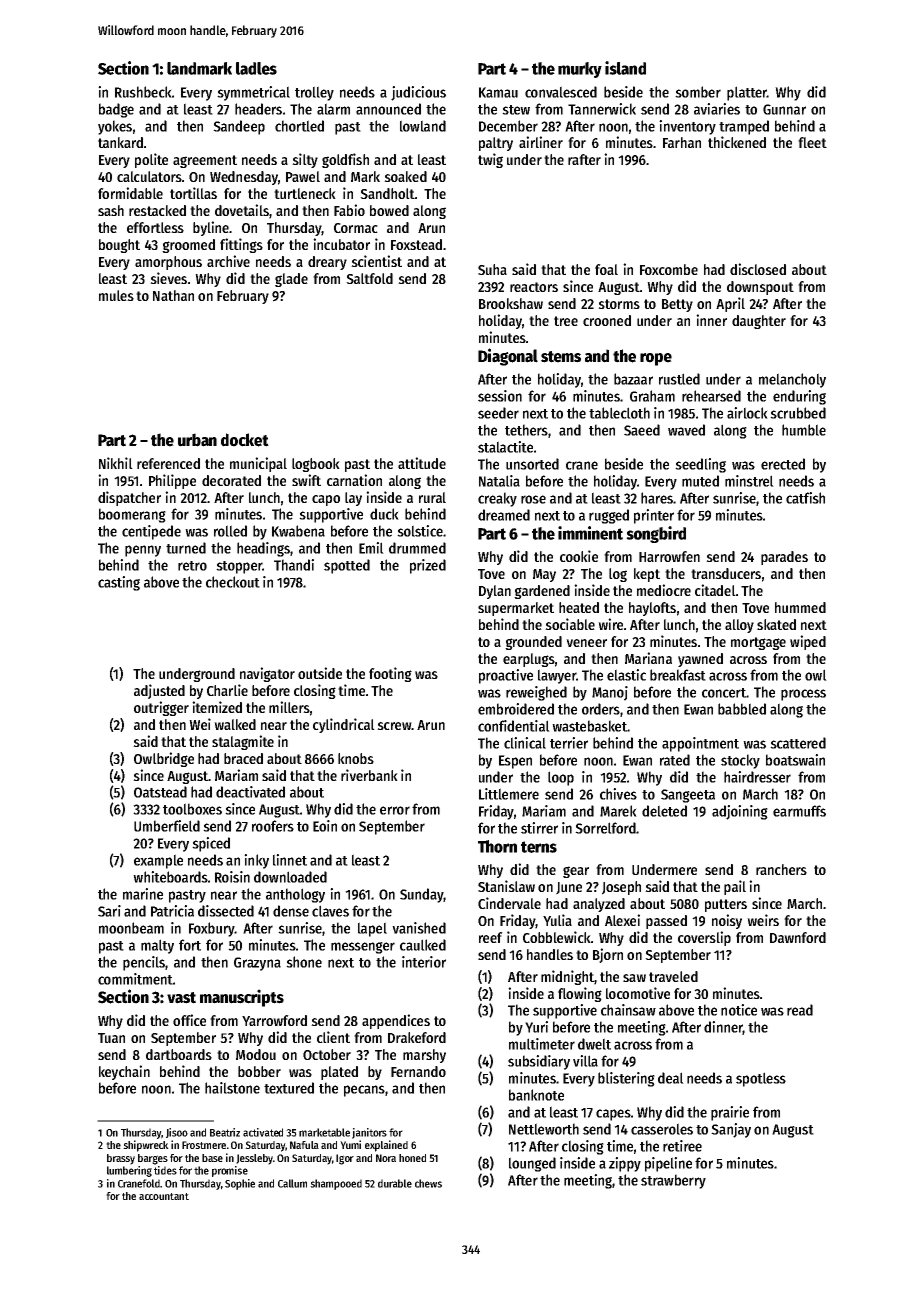 Image resolution: width=924 pixels, height=1308 pixels. Describe the element at coordinates (121, 1159) in the screenshot. I see `brassy` at that location.
